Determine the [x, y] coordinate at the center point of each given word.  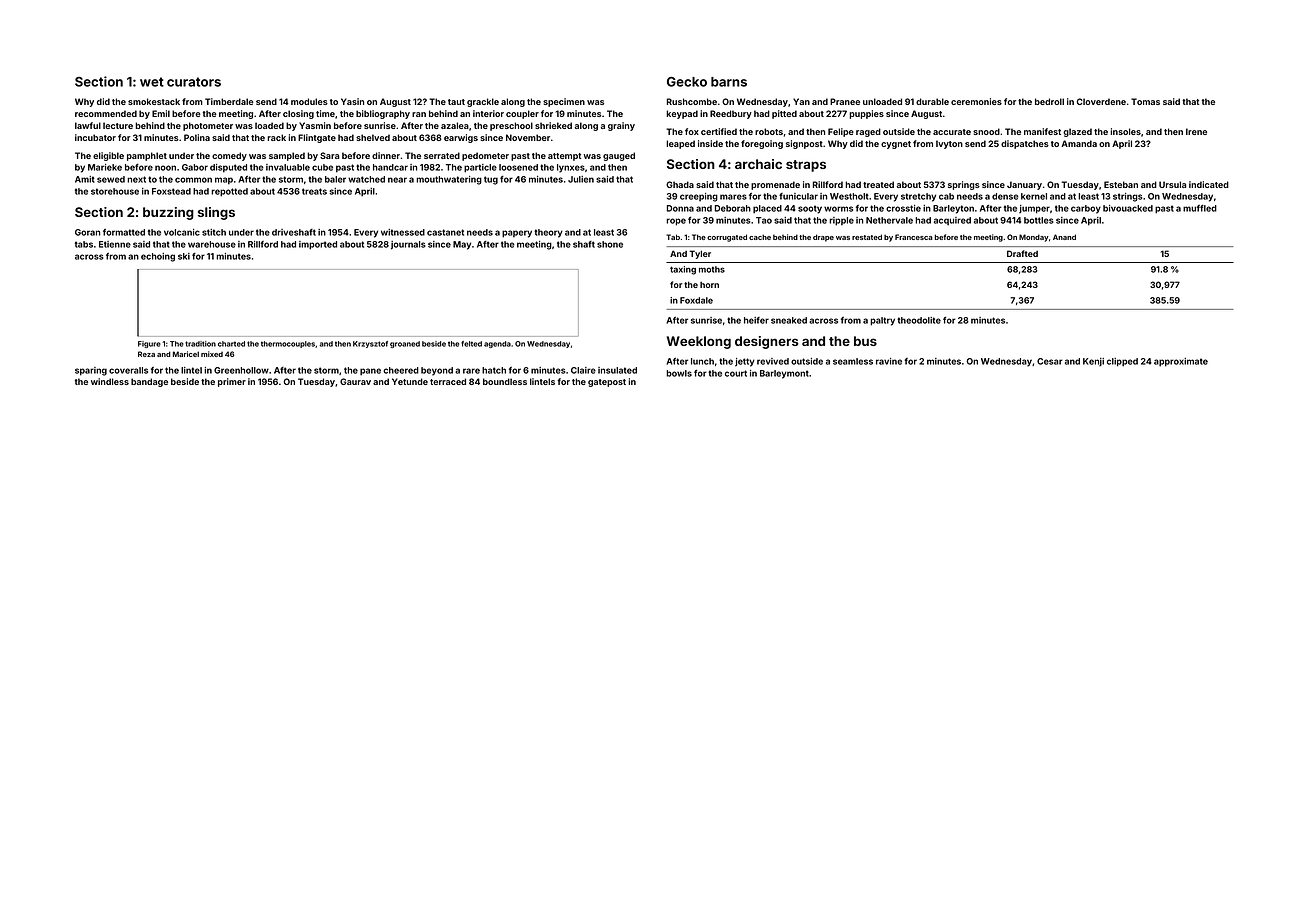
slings [216, 213]
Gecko [687, 82]
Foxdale [696, 300]
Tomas [1145, 101]
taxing [683, 270]
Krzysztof [370, 344]
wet [152, 82]
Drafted [1022, 253]
